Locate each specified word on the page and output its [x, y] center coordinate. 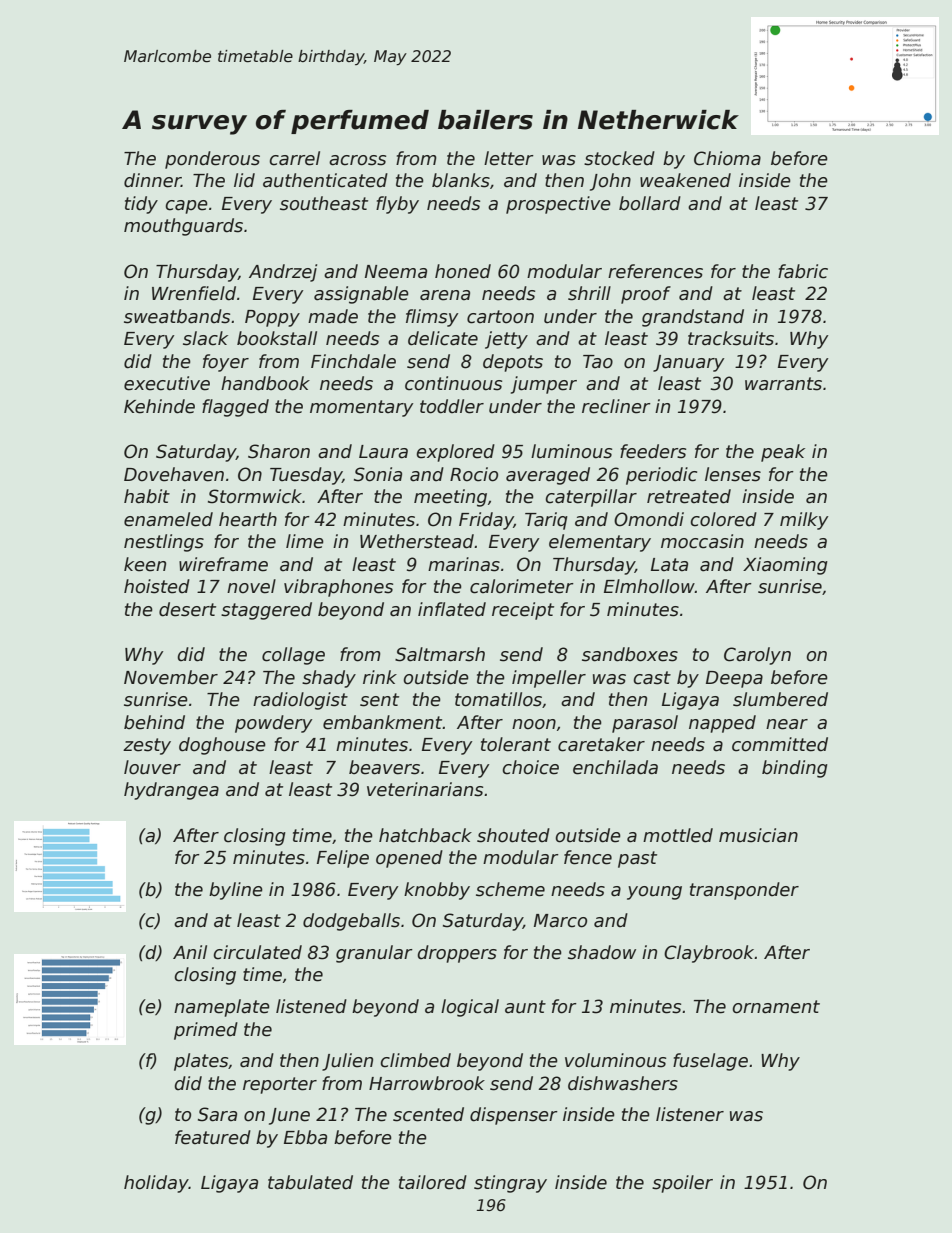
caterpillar [591, 498]
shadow [602, 952]
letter [509, 158]
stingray [510, 1184]
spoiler [682, 1184]
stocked [619, 158]
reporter [280, 1085]
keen [145, 564]
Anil [190, 952]
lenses [733, 474]
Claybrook [709, 954]
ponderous [212, 160]
